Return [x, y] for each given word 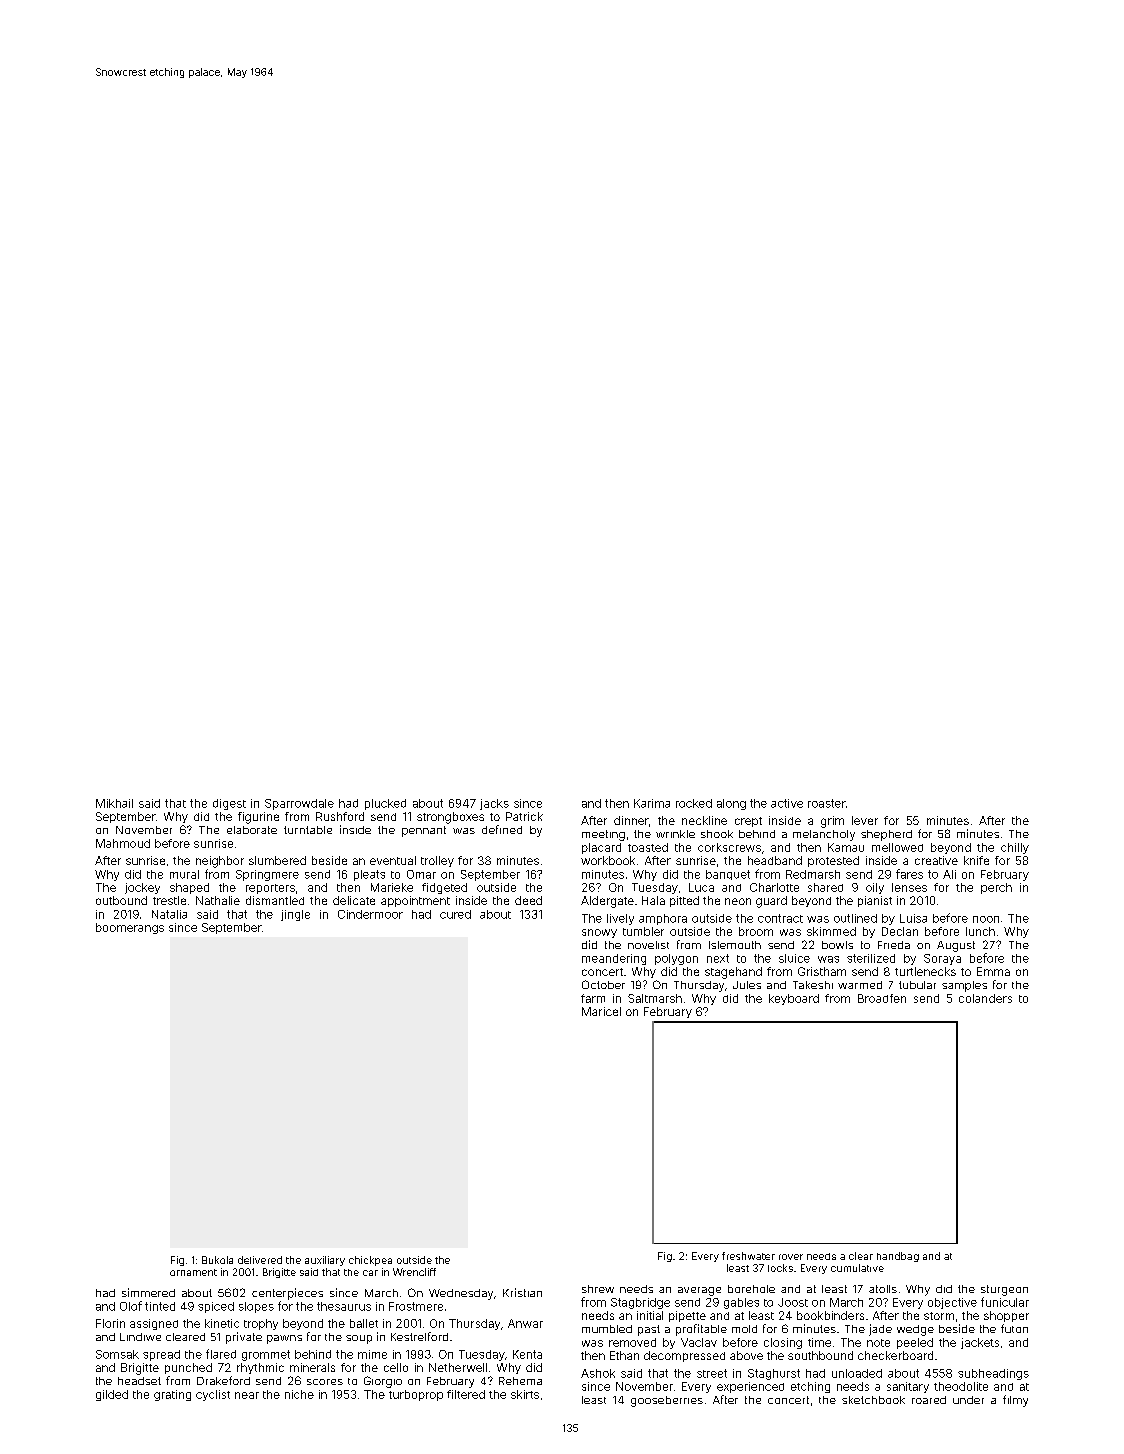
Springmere [267, 875]
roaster [827, 803]
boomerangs [130, 928]
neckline [704, 820]
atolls [883, 1289]
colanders [985, 998]
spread [161, 1355]
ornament [193, 1272]
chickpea [370, 1261]
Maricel [601, 1011]
